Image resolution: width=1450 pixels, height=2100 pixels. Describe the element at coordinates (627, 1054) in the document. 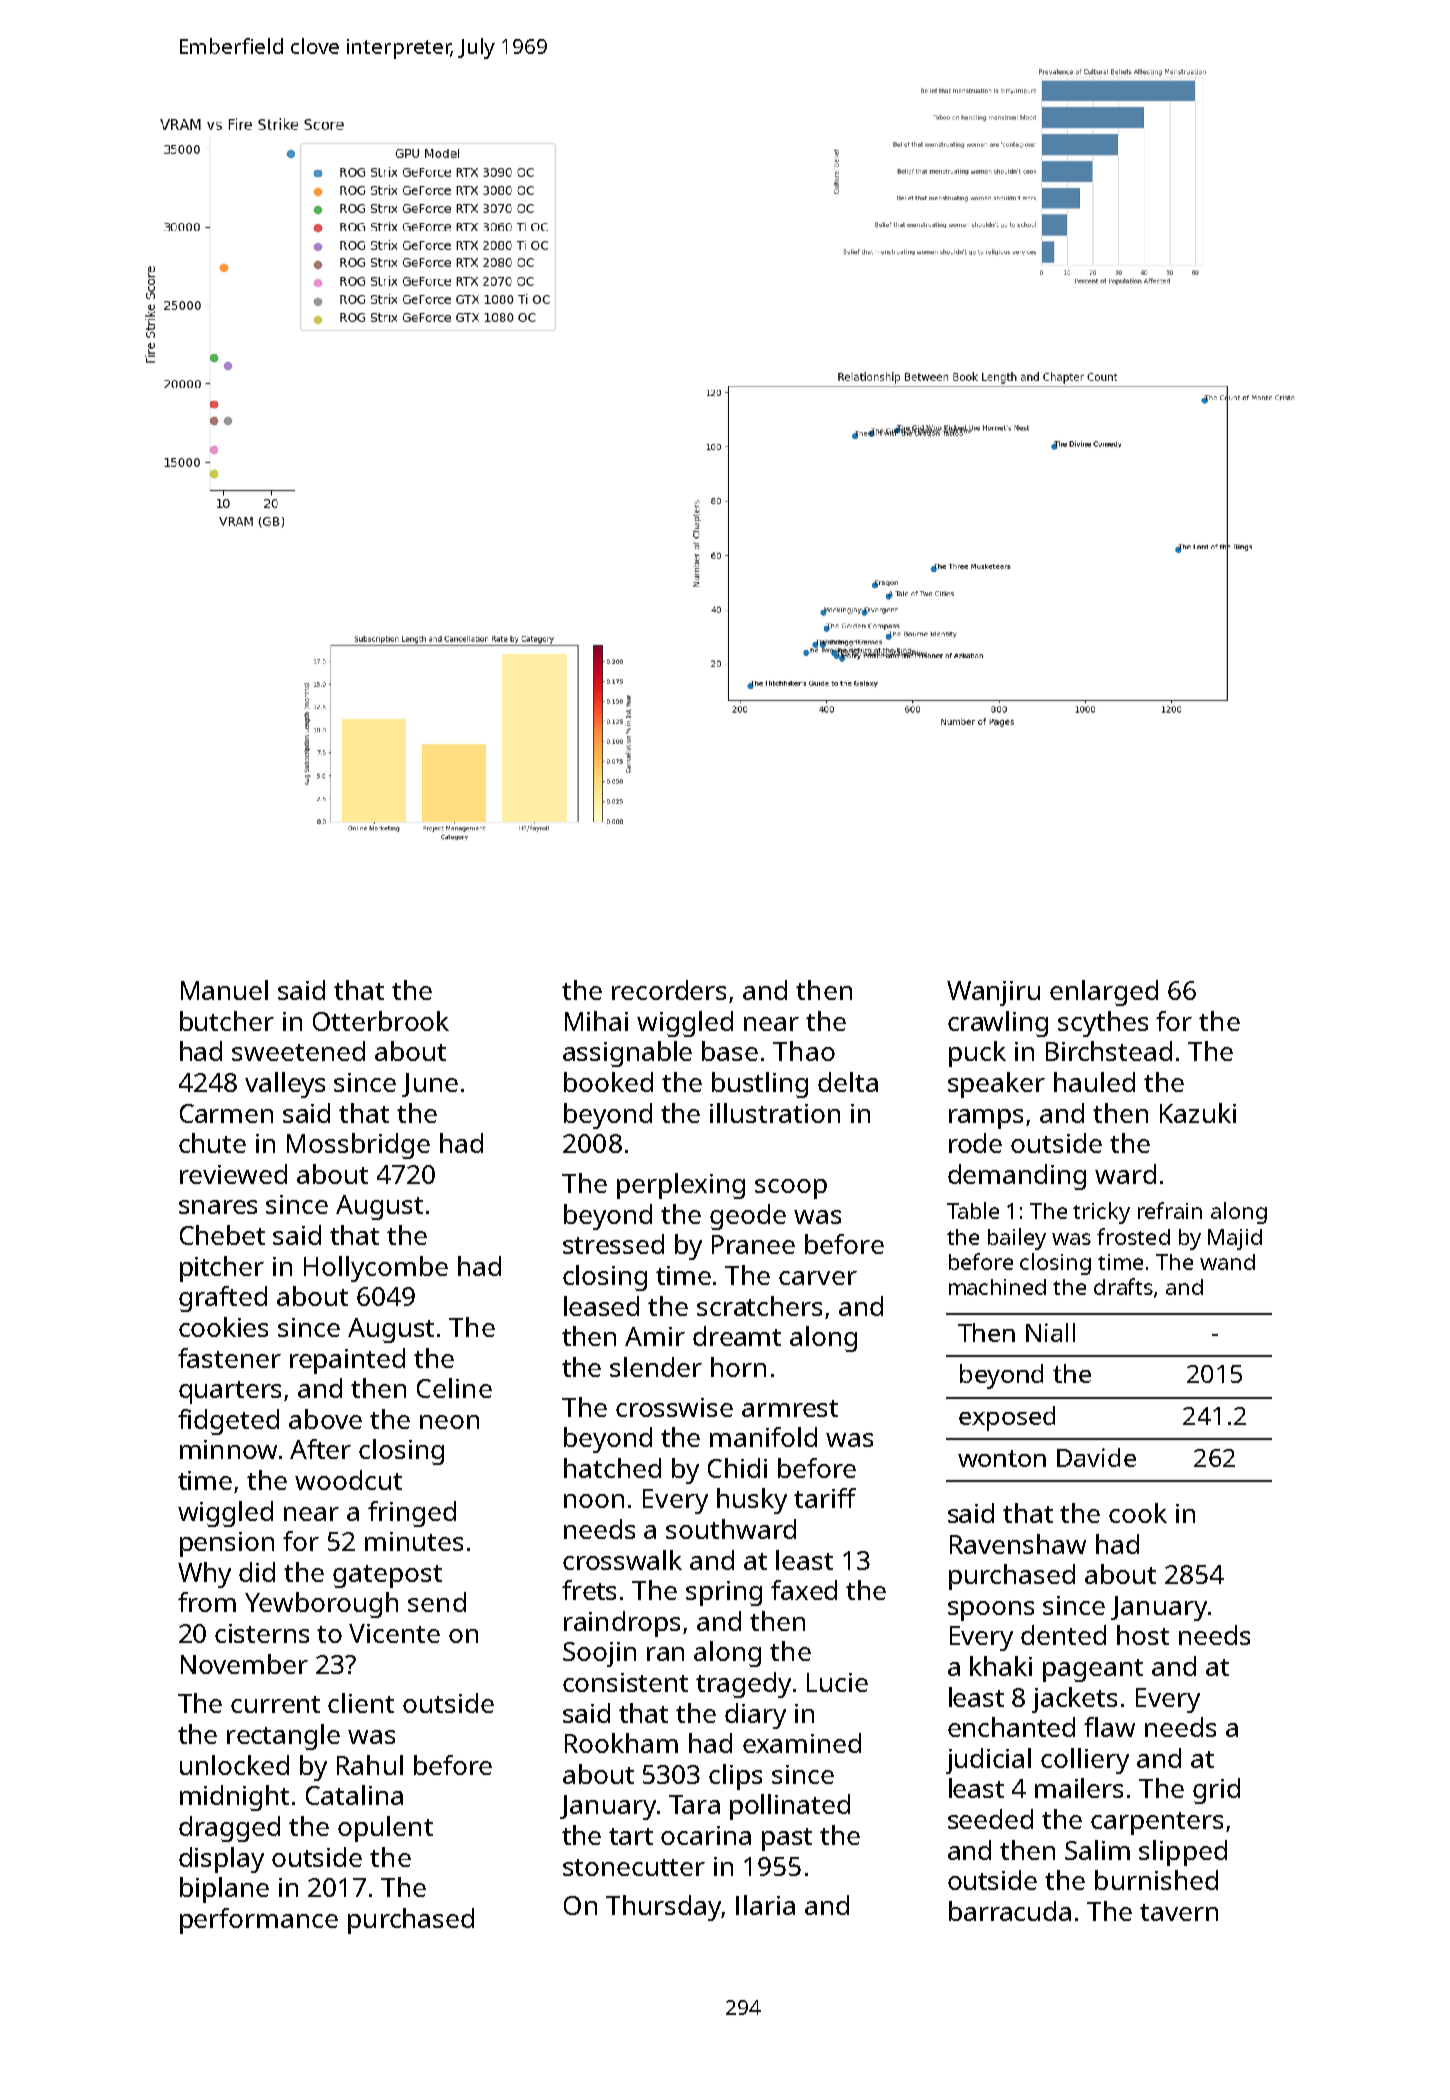

I see `assignable` at that location.
